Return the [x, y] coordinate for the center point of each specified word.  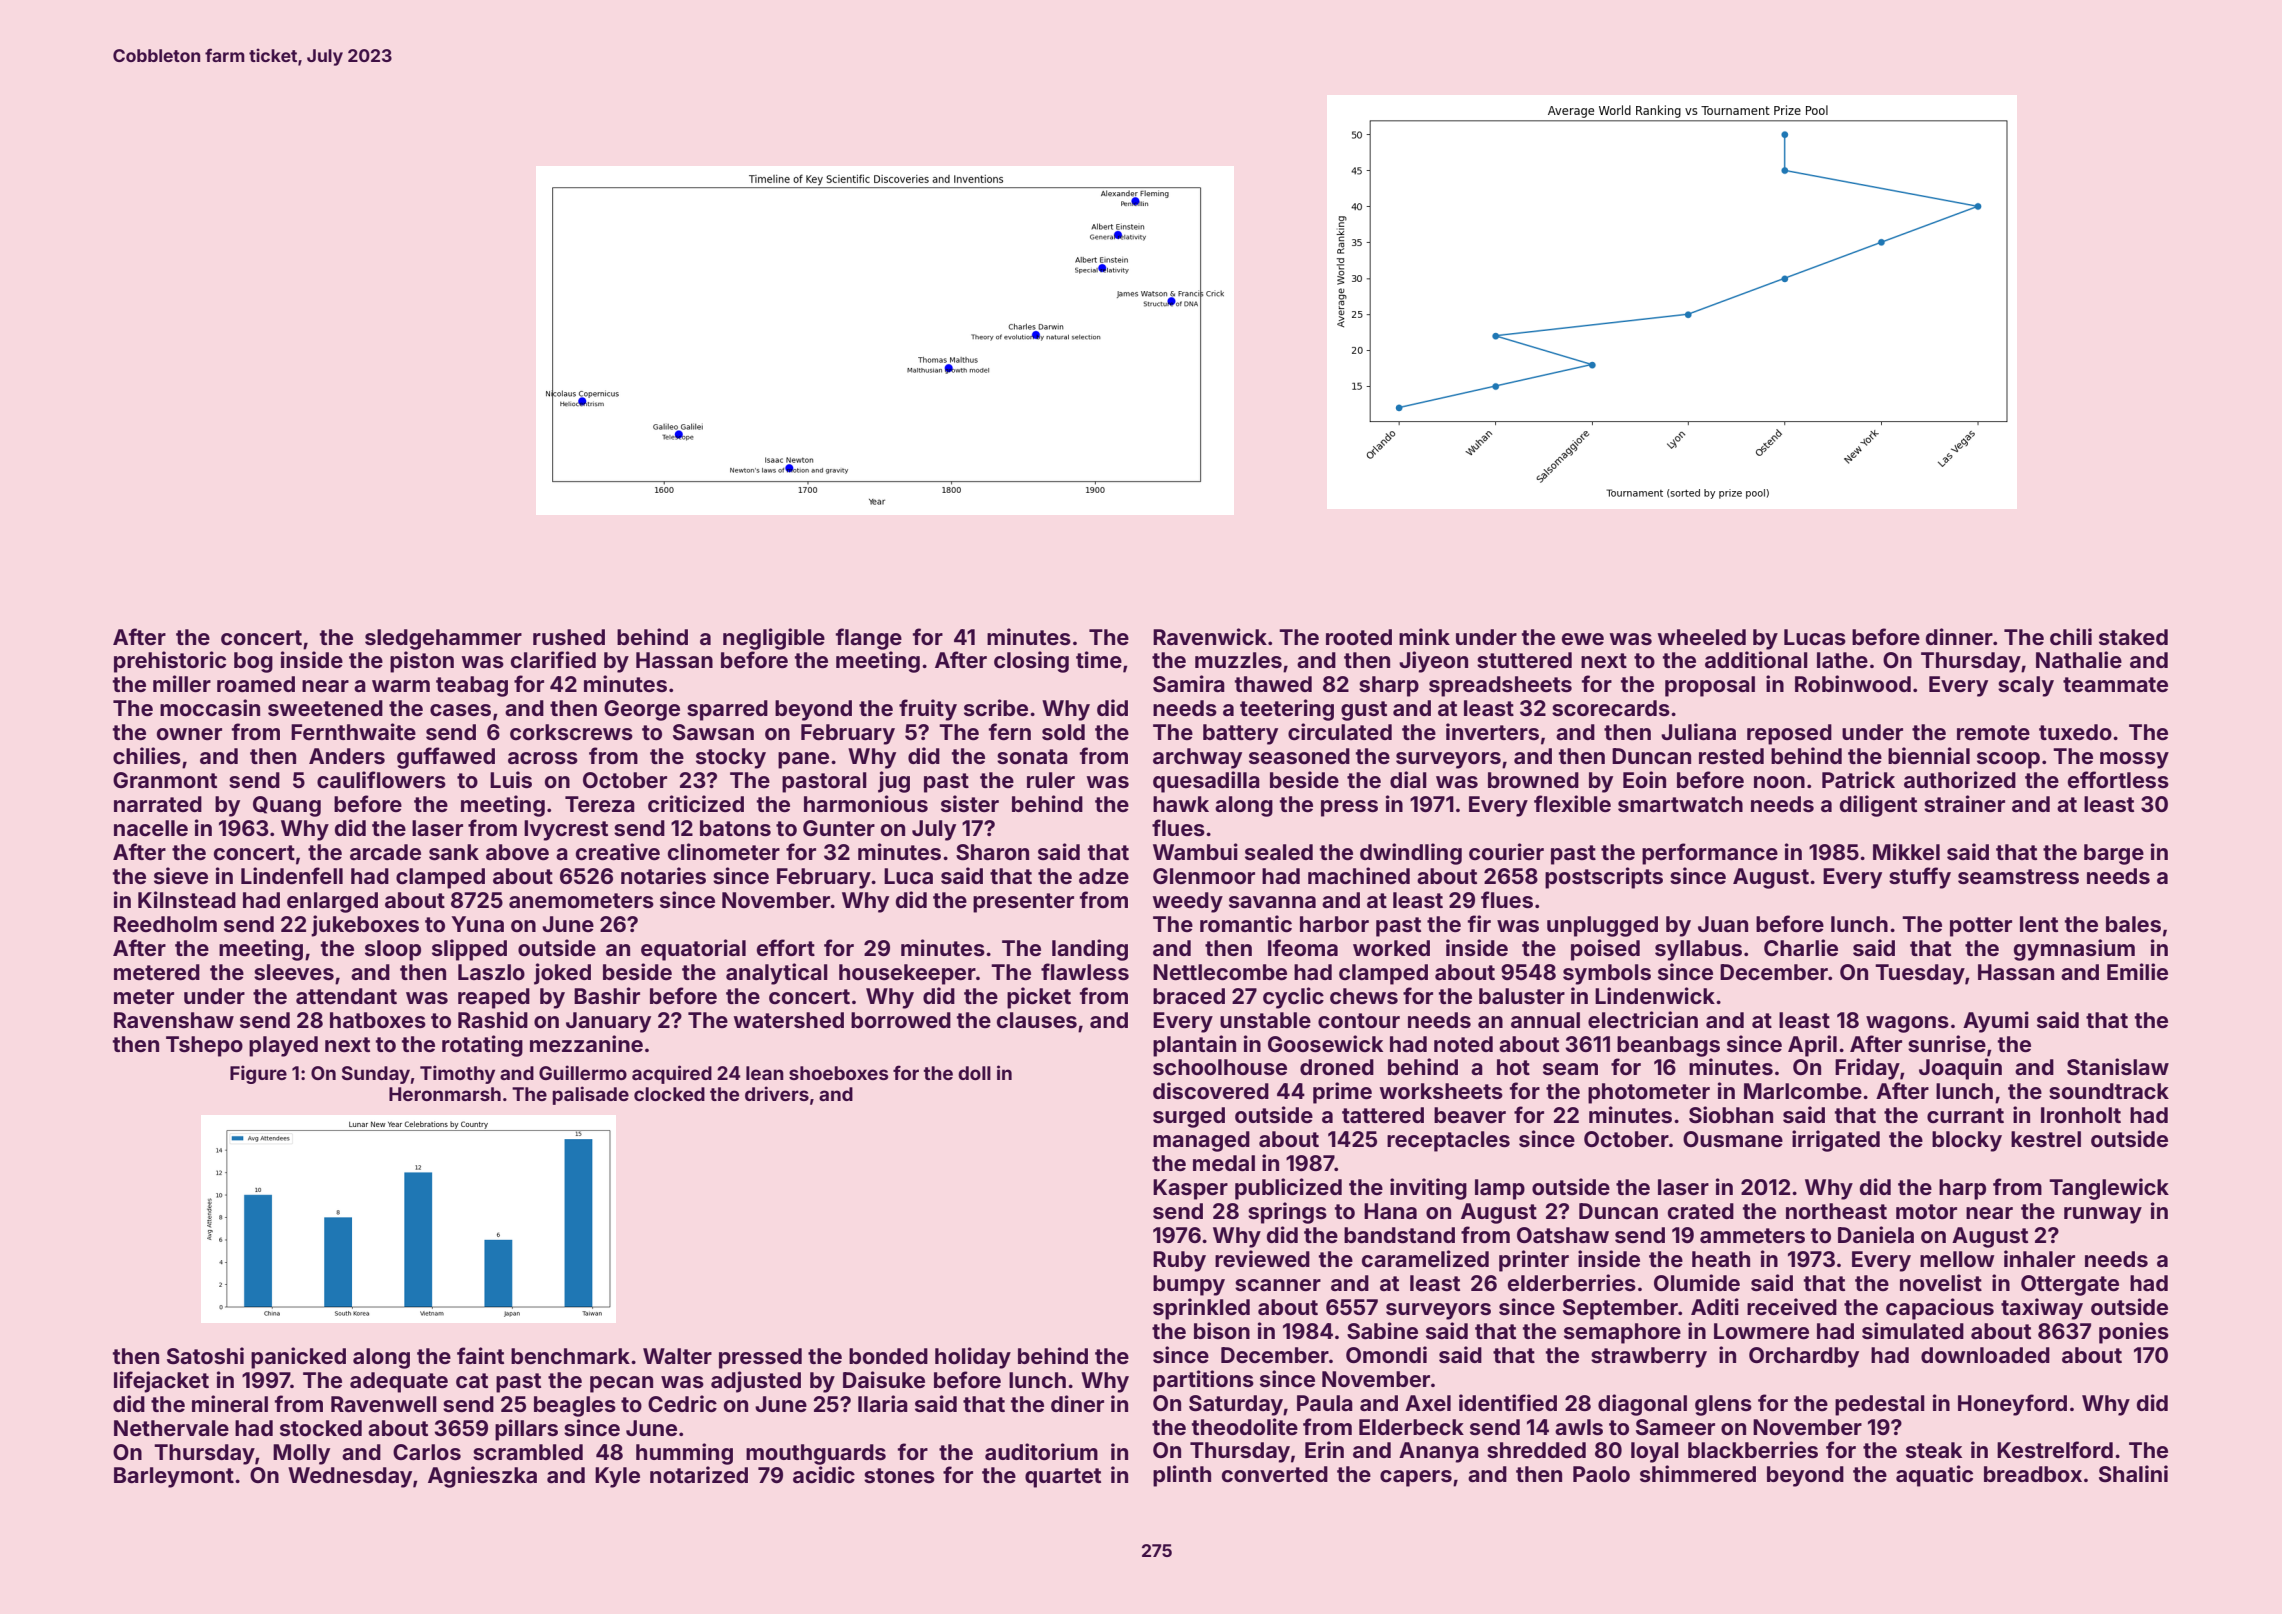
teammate [2115, 684]
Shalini [2133, 1474]
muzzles [1238, 660]
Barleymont [174, 1477]
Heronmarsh [445, 1094]
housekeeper [907, 974]
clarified [553, 659]
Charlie [1801, 947]
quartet [1063, 1478]
